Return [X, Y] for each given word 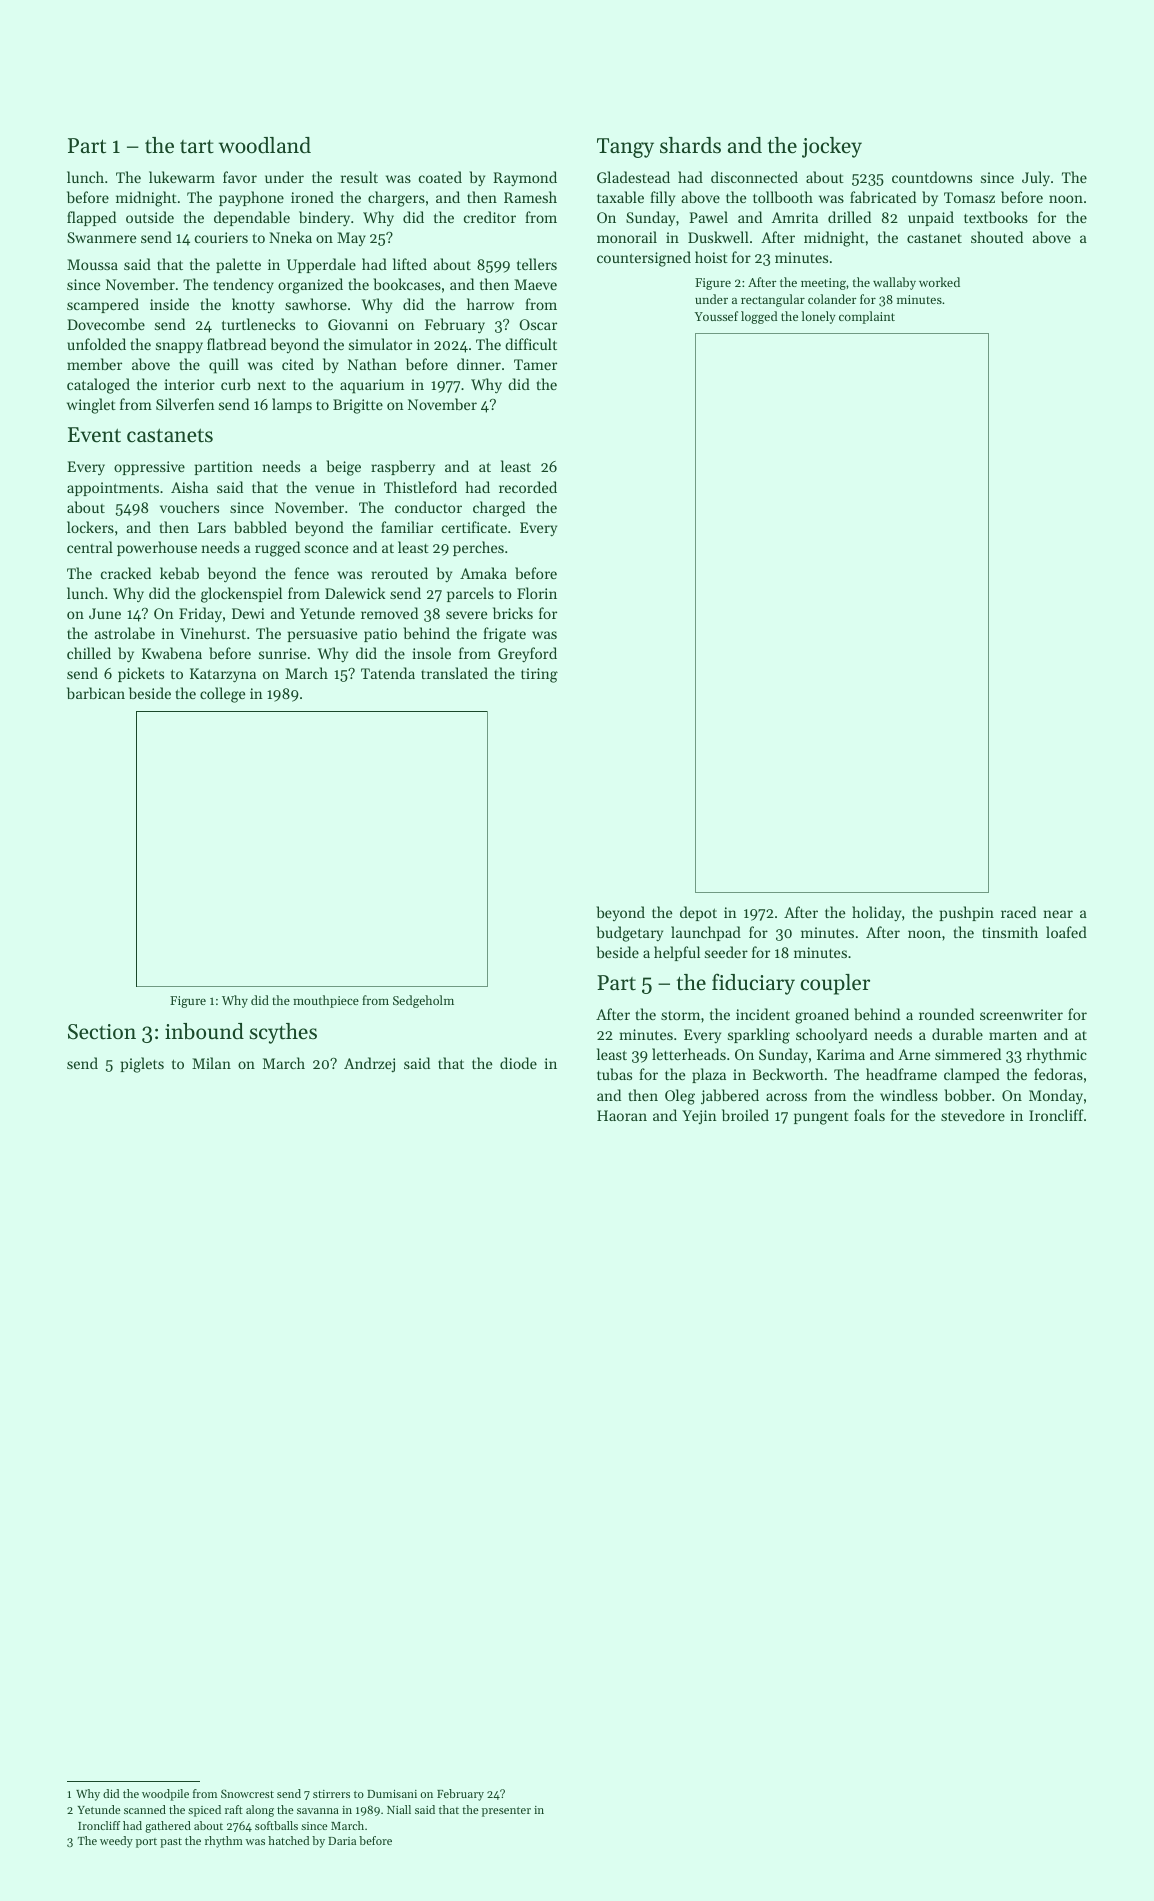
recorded [528, 487]
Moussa [92, 264]
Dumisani [392, 1794]
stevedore [973, 1115]
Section [102, 1032]
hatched [288, 1840]
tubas [614, 1074]
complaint [867, 317]
